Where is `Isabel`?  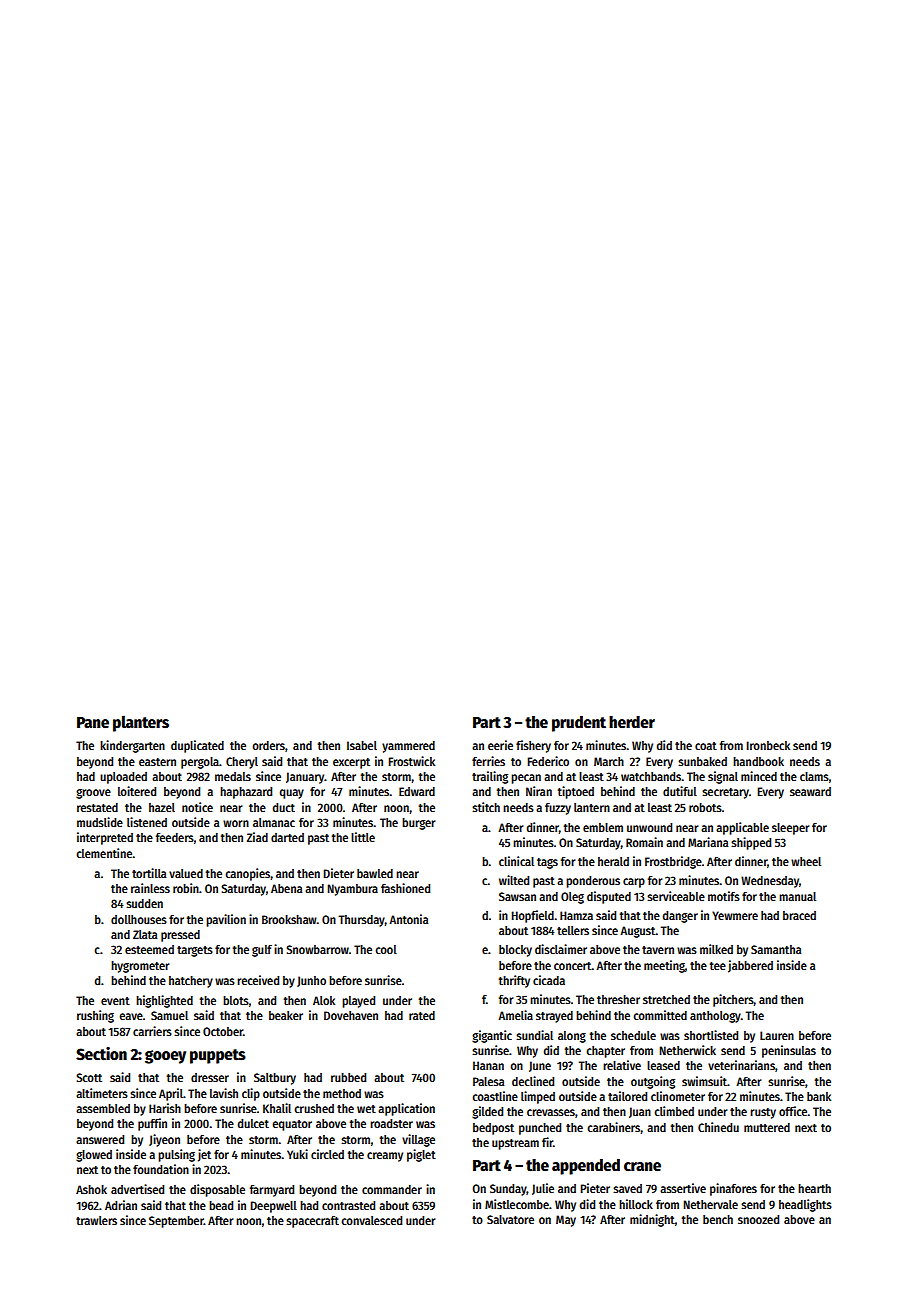
Isabel is located at coordinates (362, 745).
